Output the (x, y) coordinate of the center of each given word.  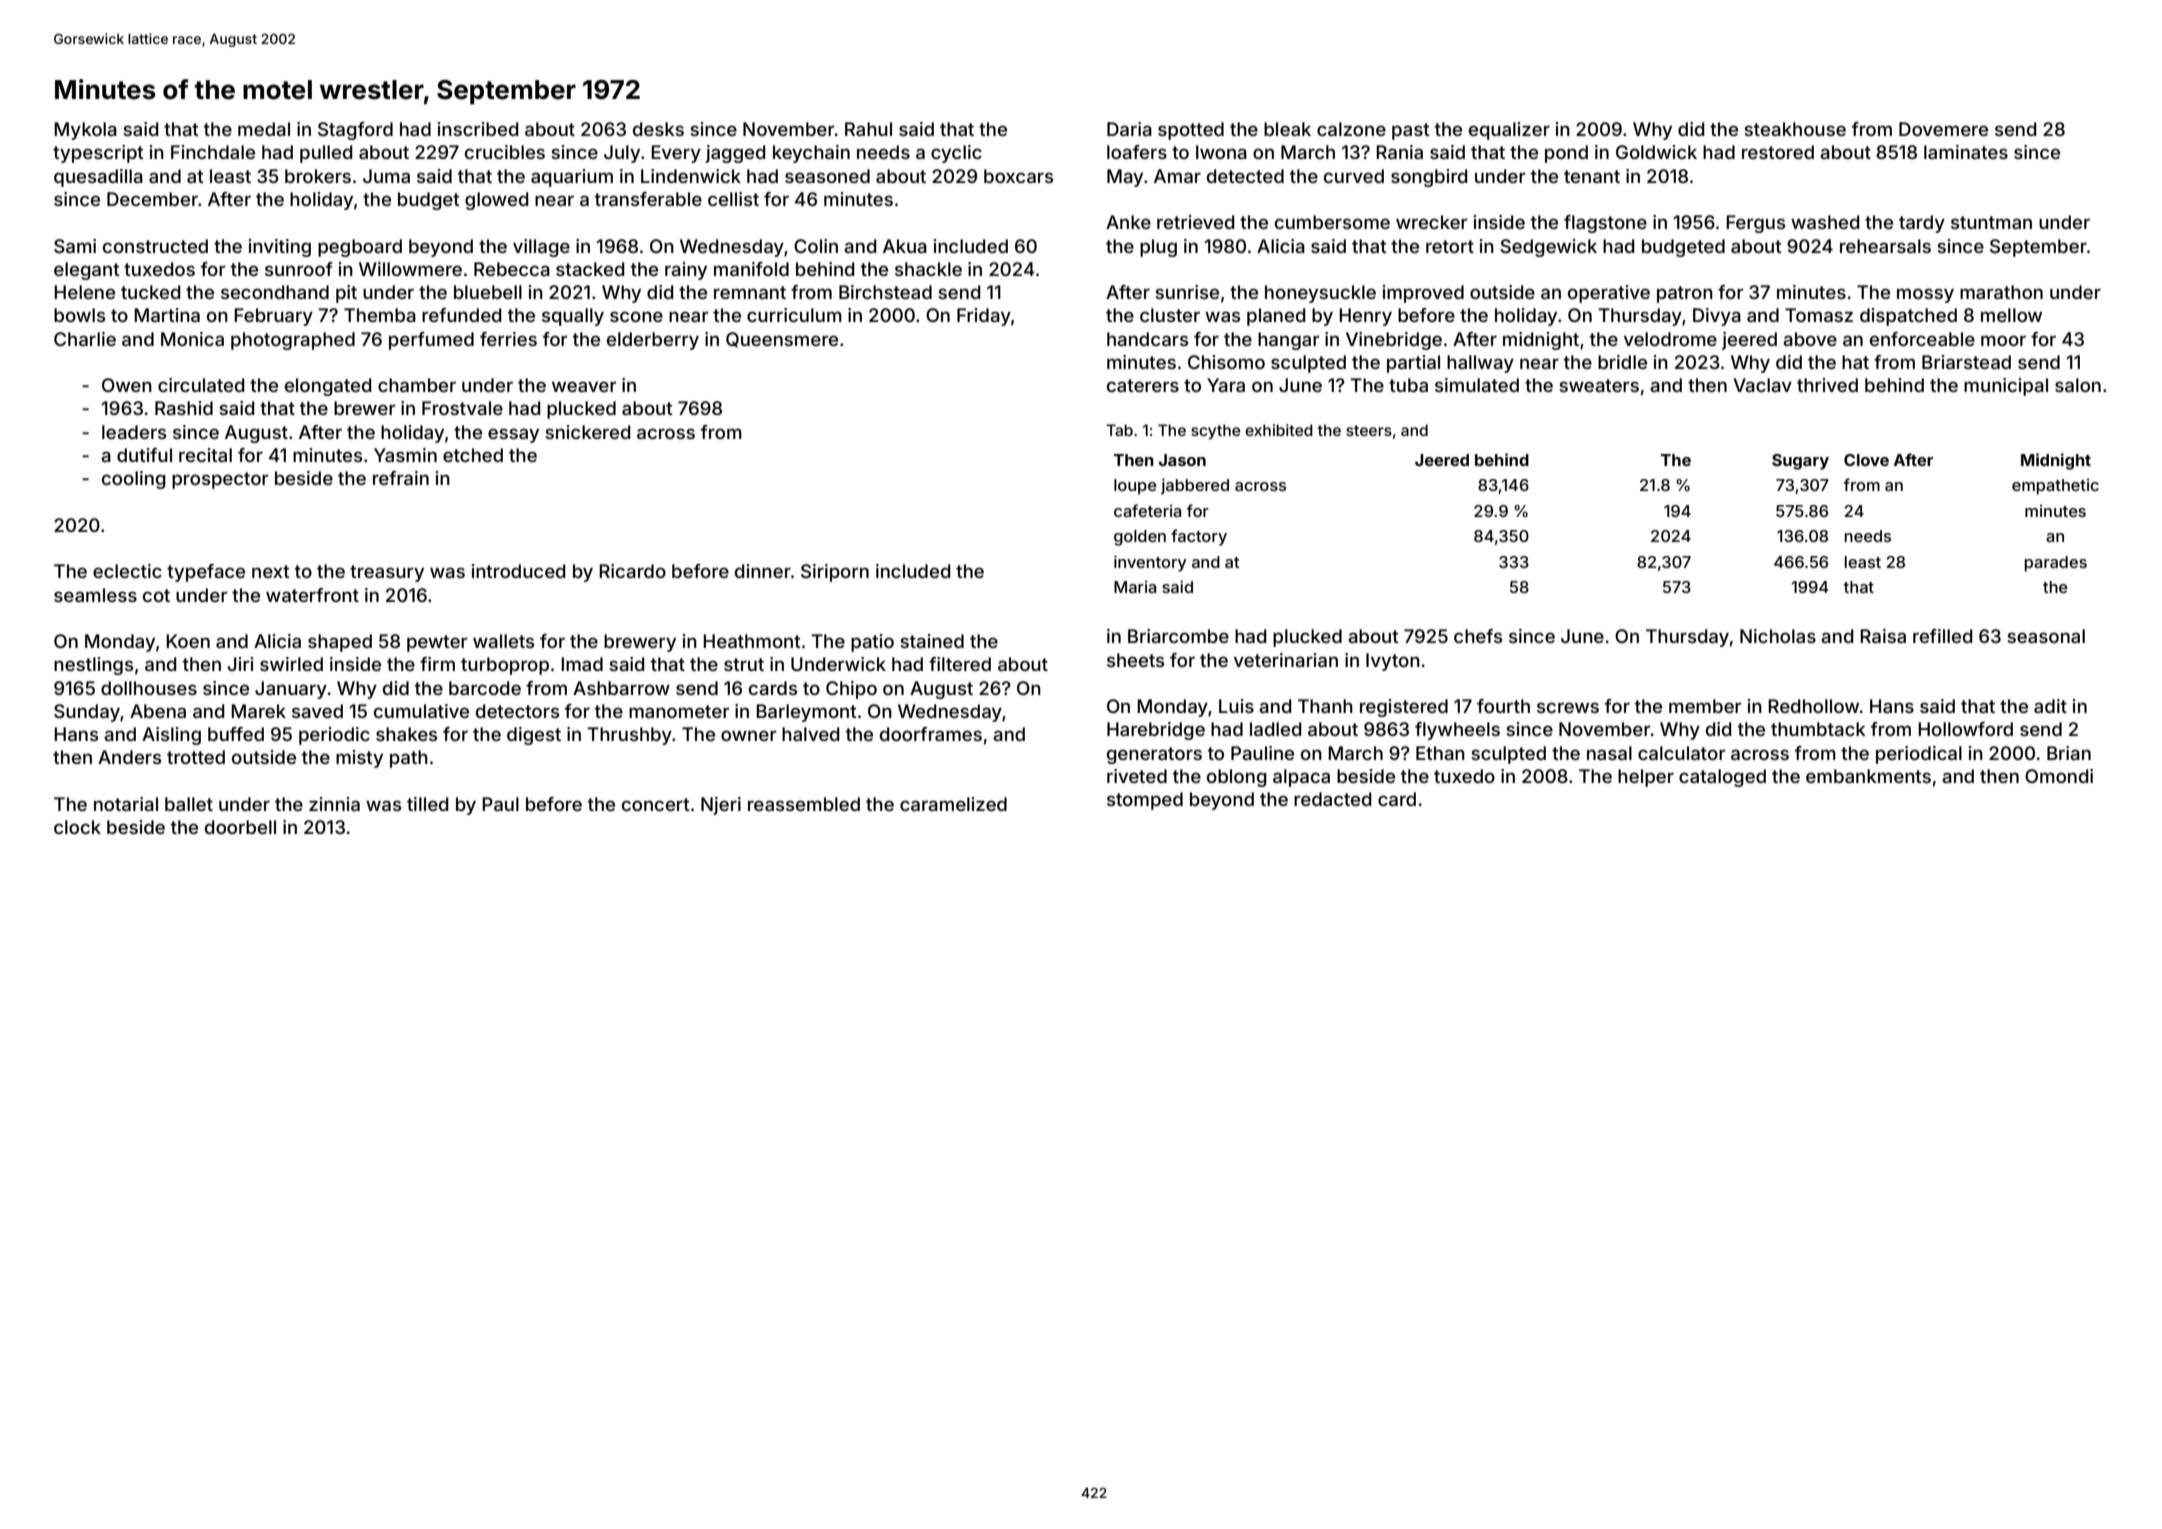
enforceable (1922, 339)
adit (2050, 706)
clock (77, 827)
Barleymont (806, 713)
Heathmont (752, 641)
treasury (387, 573)
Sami (75, 246)
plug (1158, 248)
